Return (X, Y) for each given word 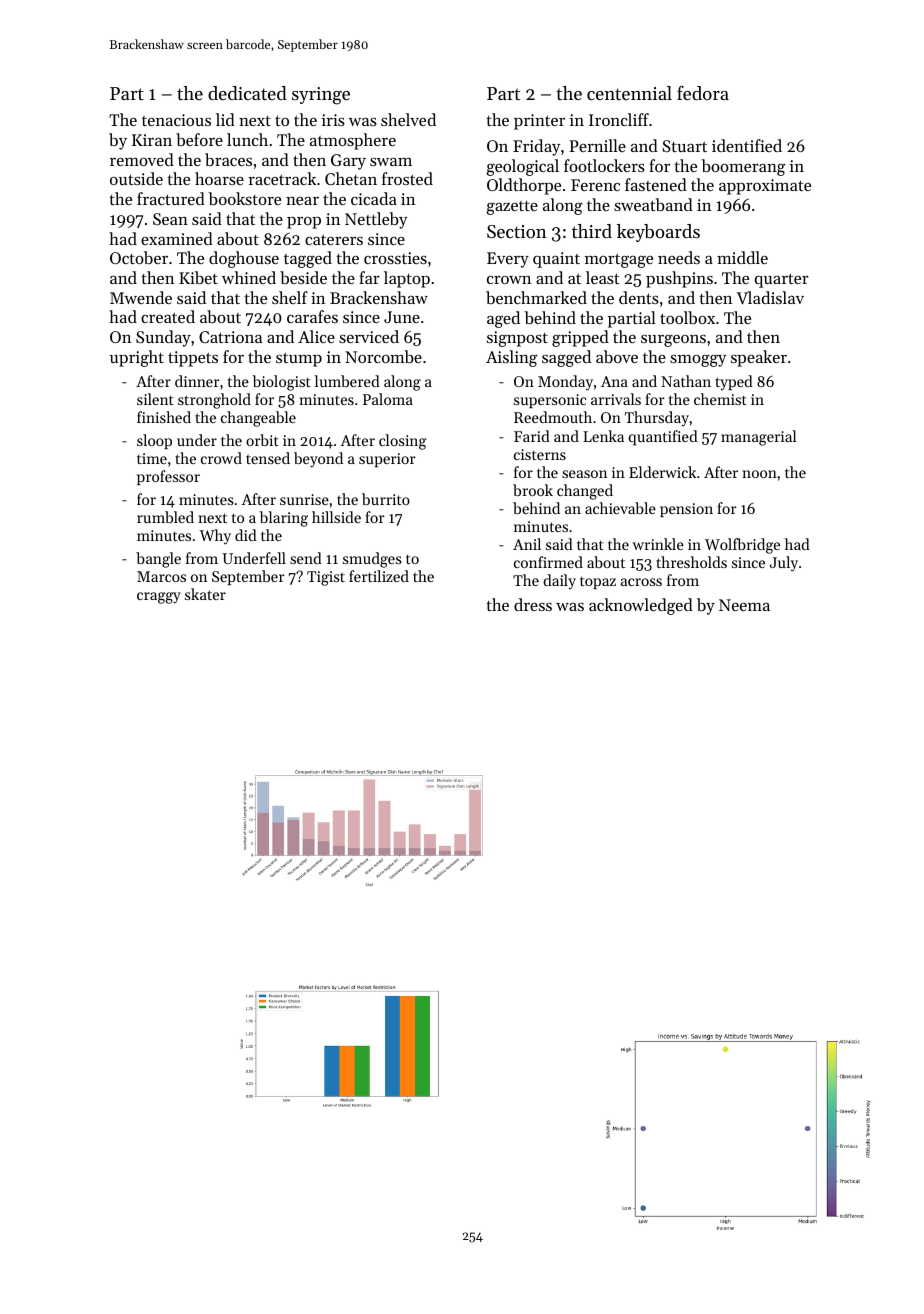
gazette (512, 208)
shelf (290, 297)
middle (742, 257)
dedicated (247, 93)
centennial (629, 93)
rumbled (165, 517)
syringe (321, 96)
